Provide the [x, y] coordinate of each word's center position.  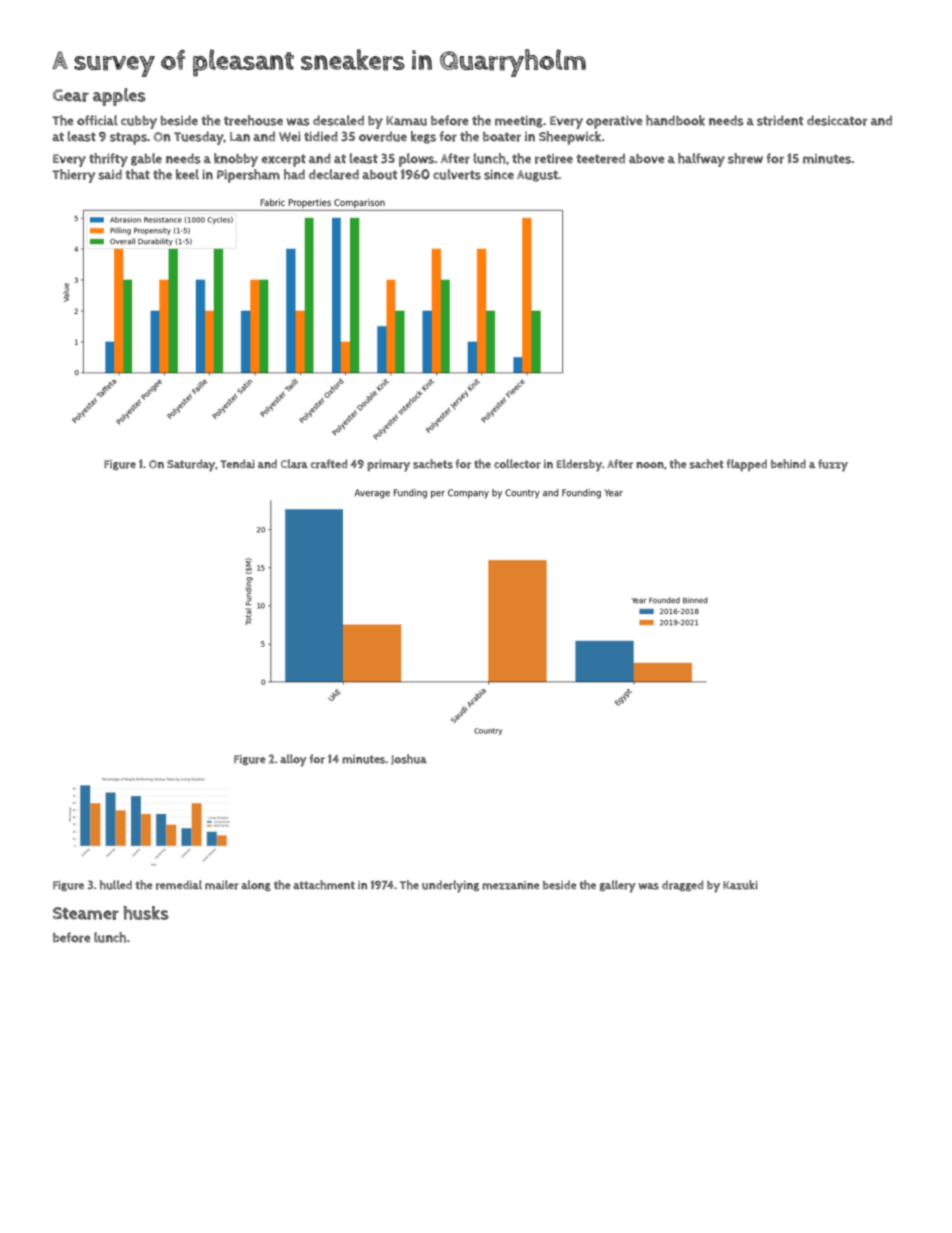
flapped [747, 465]
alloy [293, 760]
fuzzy [833, 465]
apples [119, 97]
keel [187, 174]
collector [517, 464]
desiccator [837, 120]
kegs [423, 137]
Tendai [237, 463]
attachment [324, 885]
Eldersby [579, 465]
